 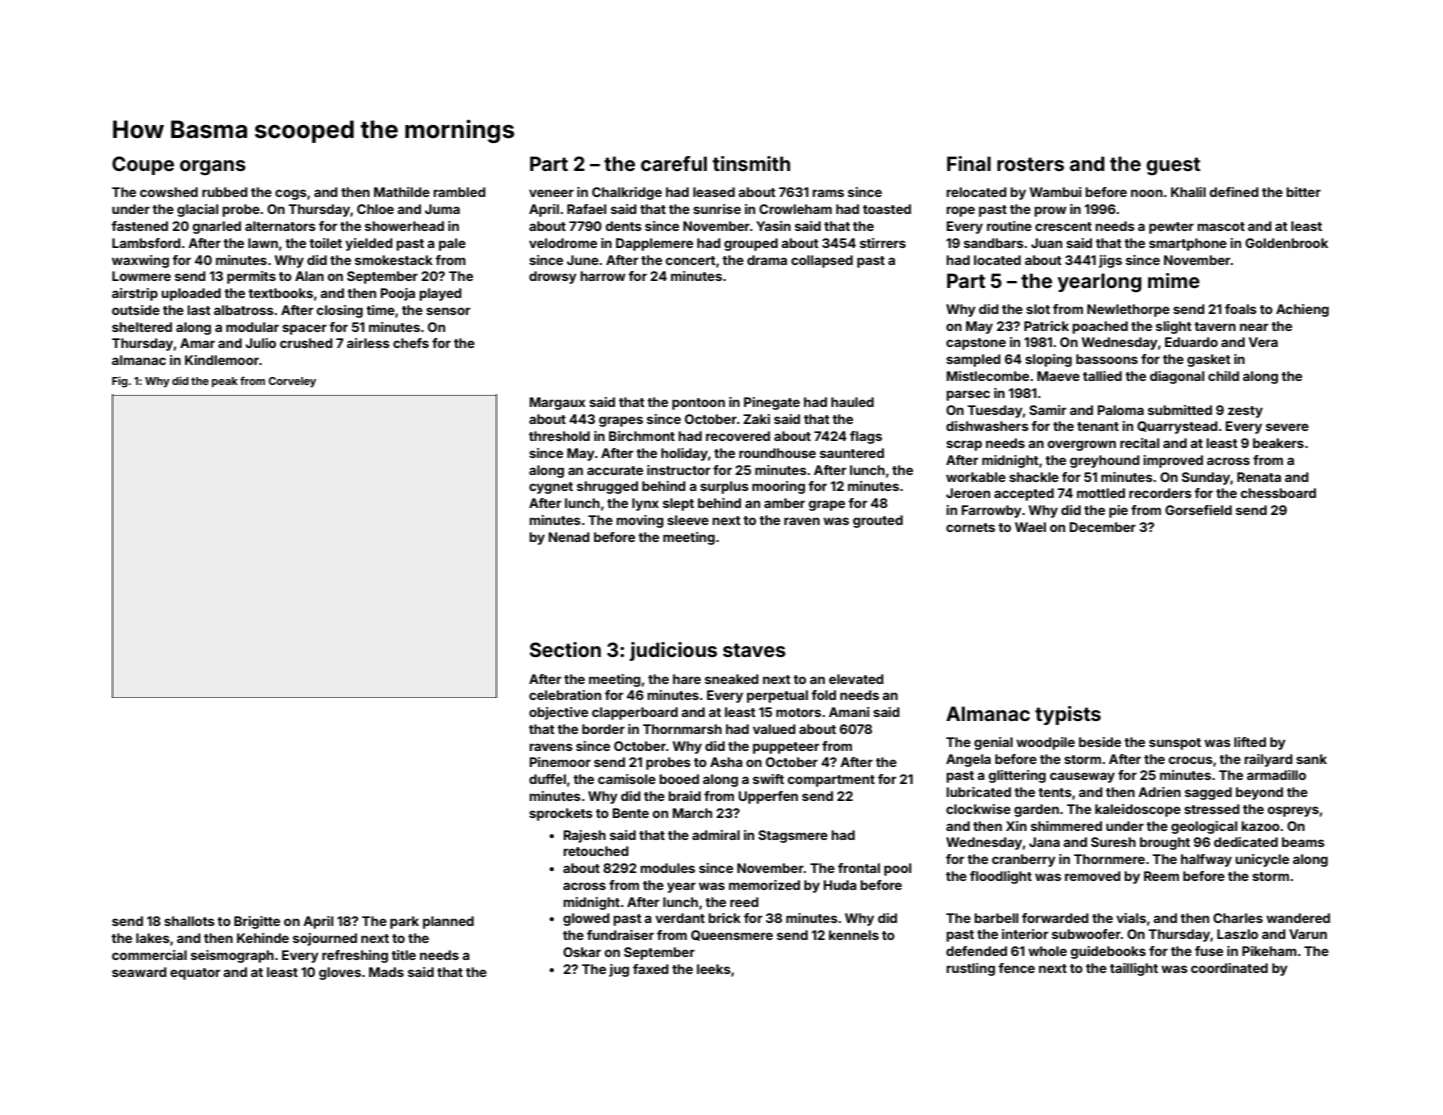 What do you see at coordinates (1293, 811) in the document?
I see `ospreys` at bounding box center [1293, 811].
